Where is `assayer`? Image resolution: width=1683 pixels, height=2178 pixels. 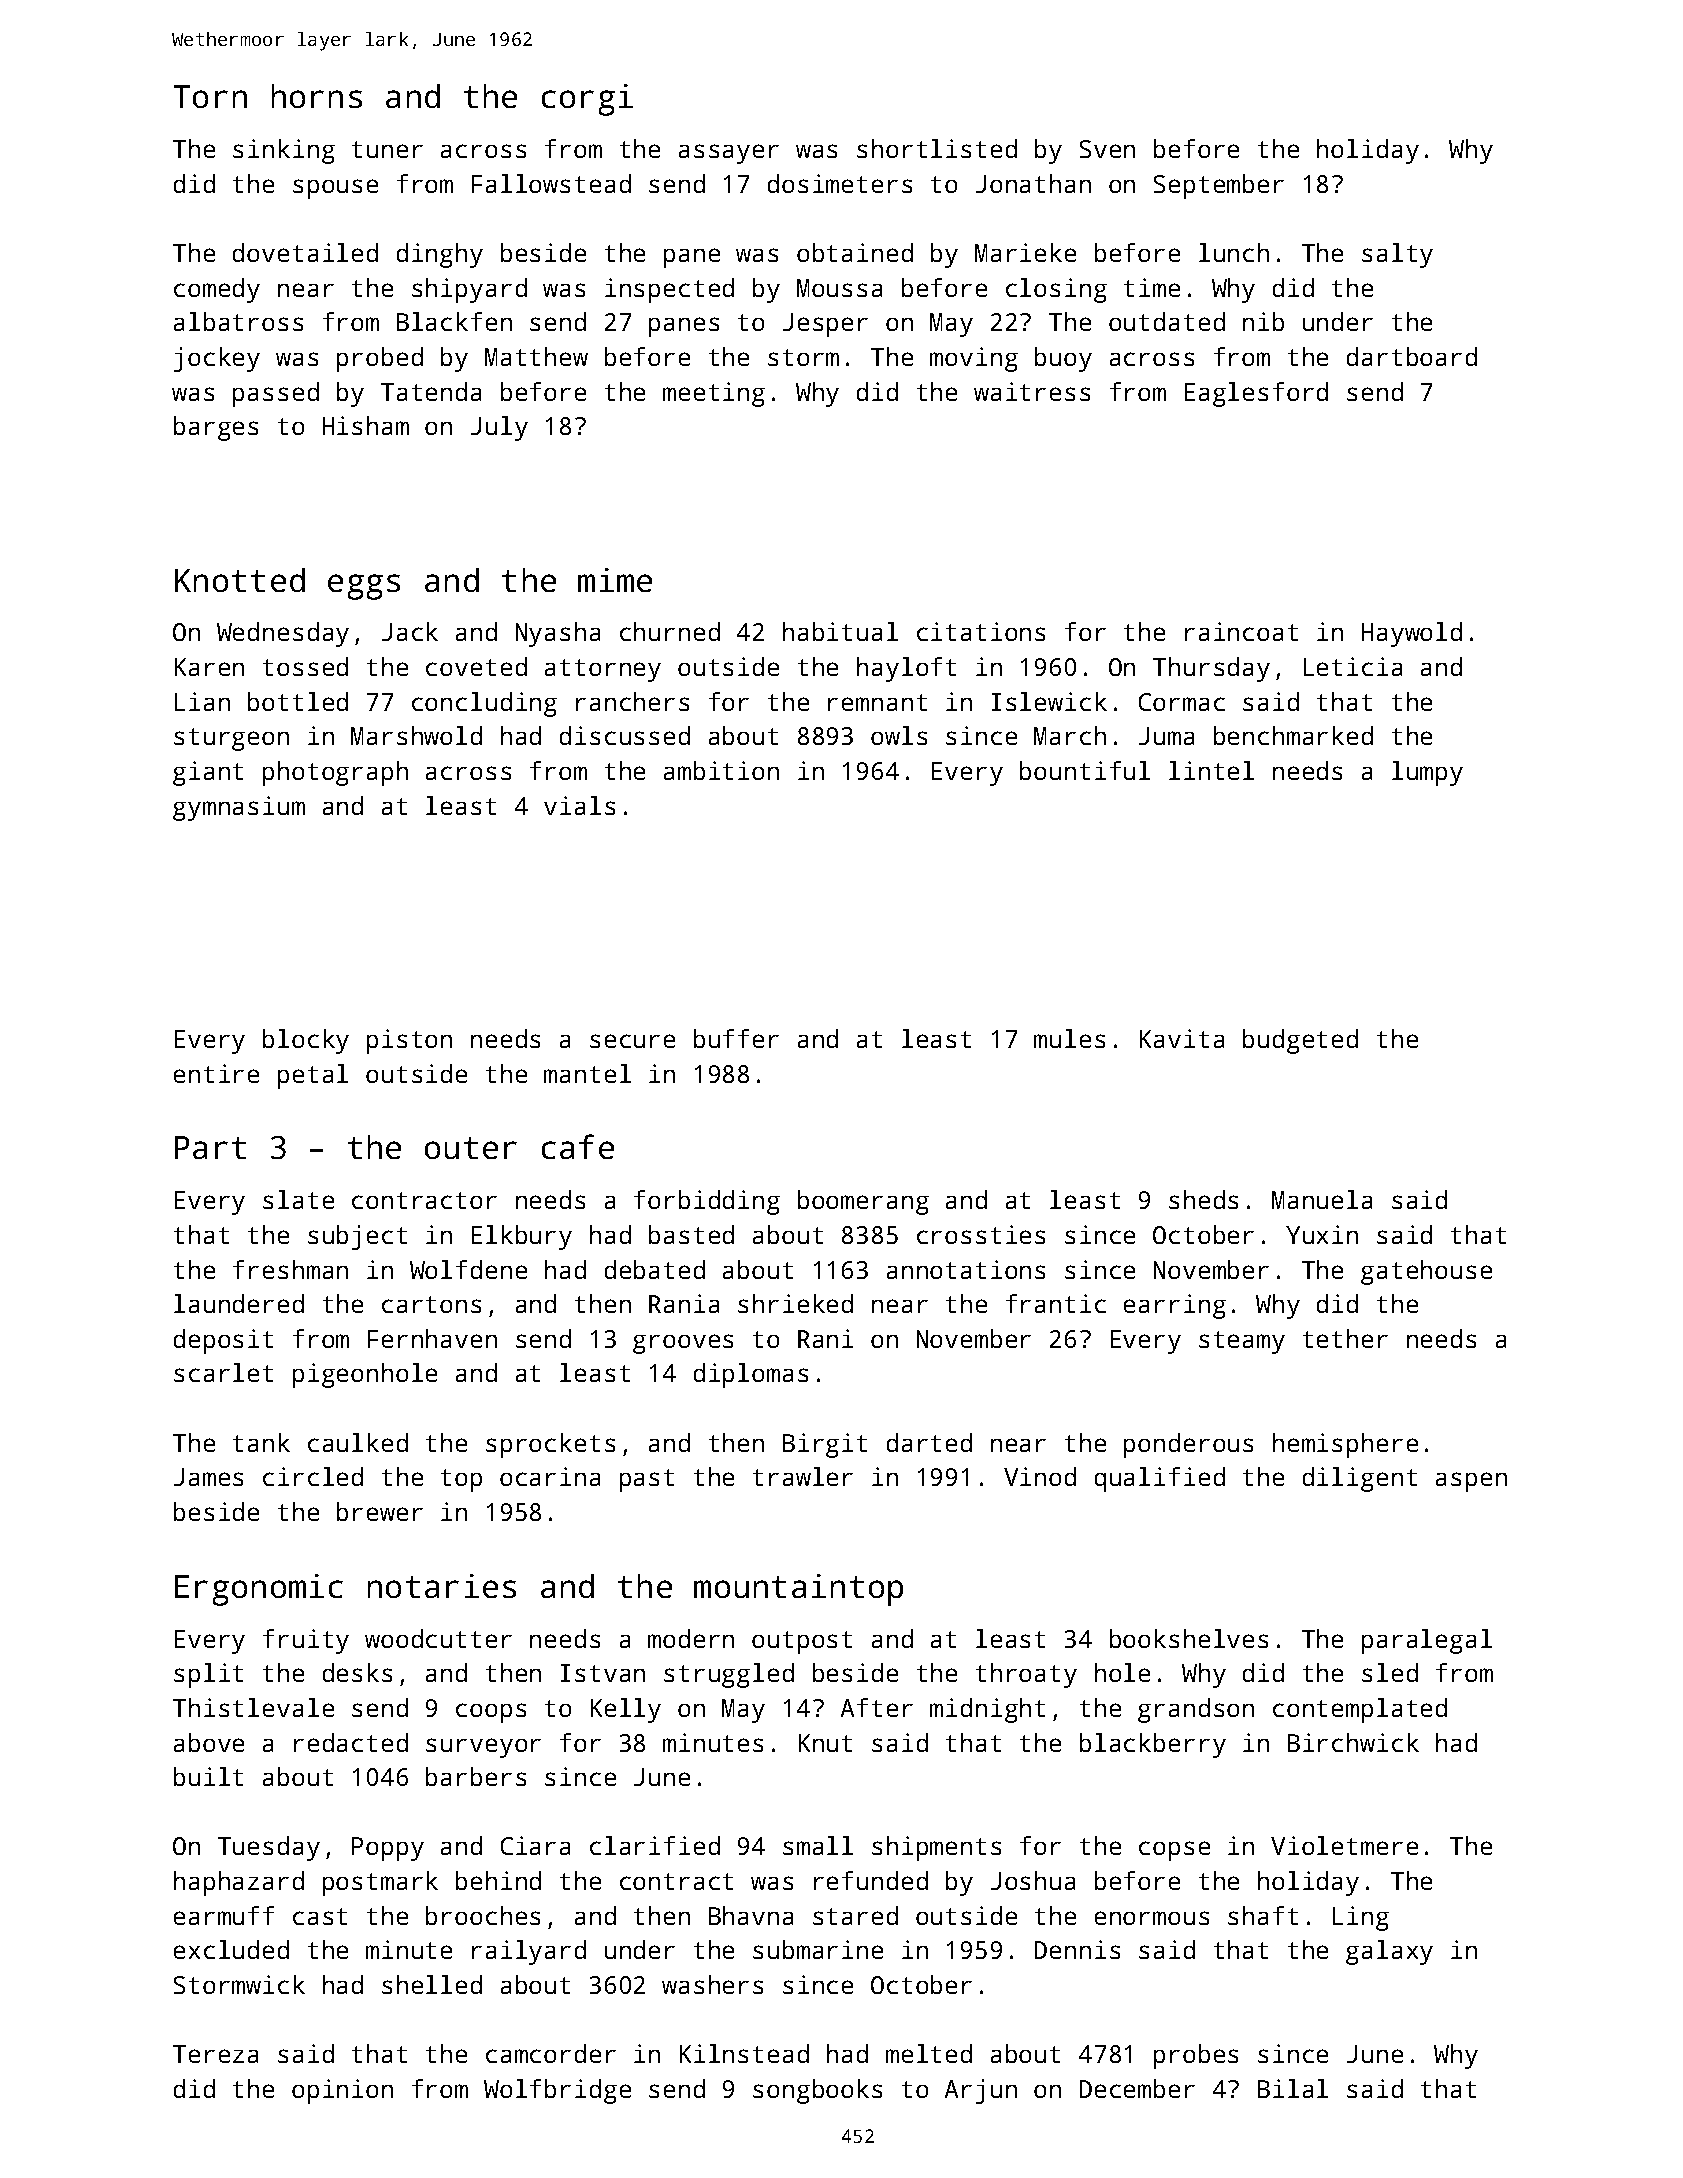
assayer is located at coordinates (729, 154).
